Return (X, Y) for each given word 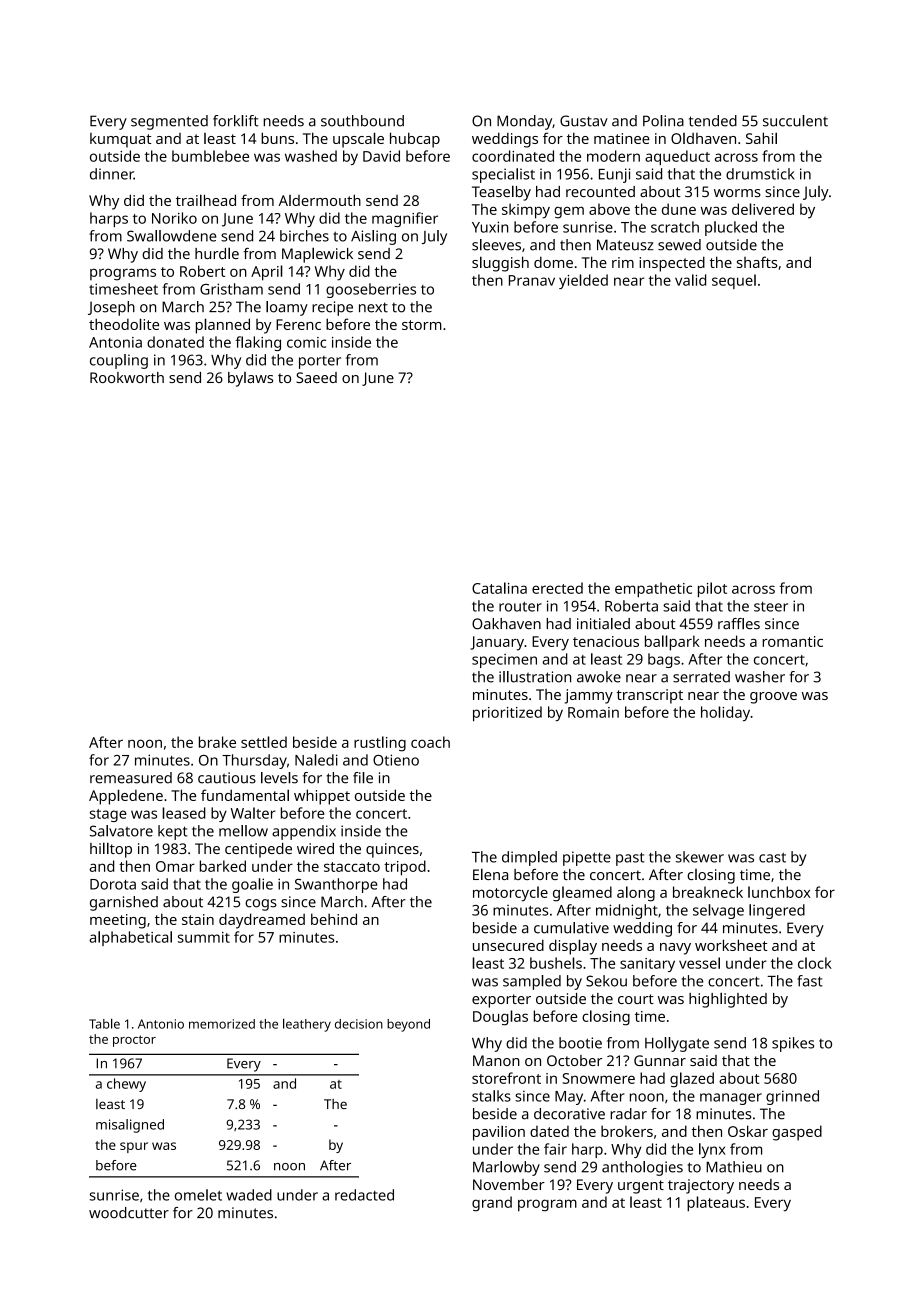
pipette (587, 858)
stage (108, 815)
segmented (169, 122)
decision (359, 1024)
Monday (524, 122)
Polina (663, 121)
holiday (725, 713)
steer (771, 607)
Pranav (532, 280)
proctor (134, 1041)
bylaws (250, 379)
